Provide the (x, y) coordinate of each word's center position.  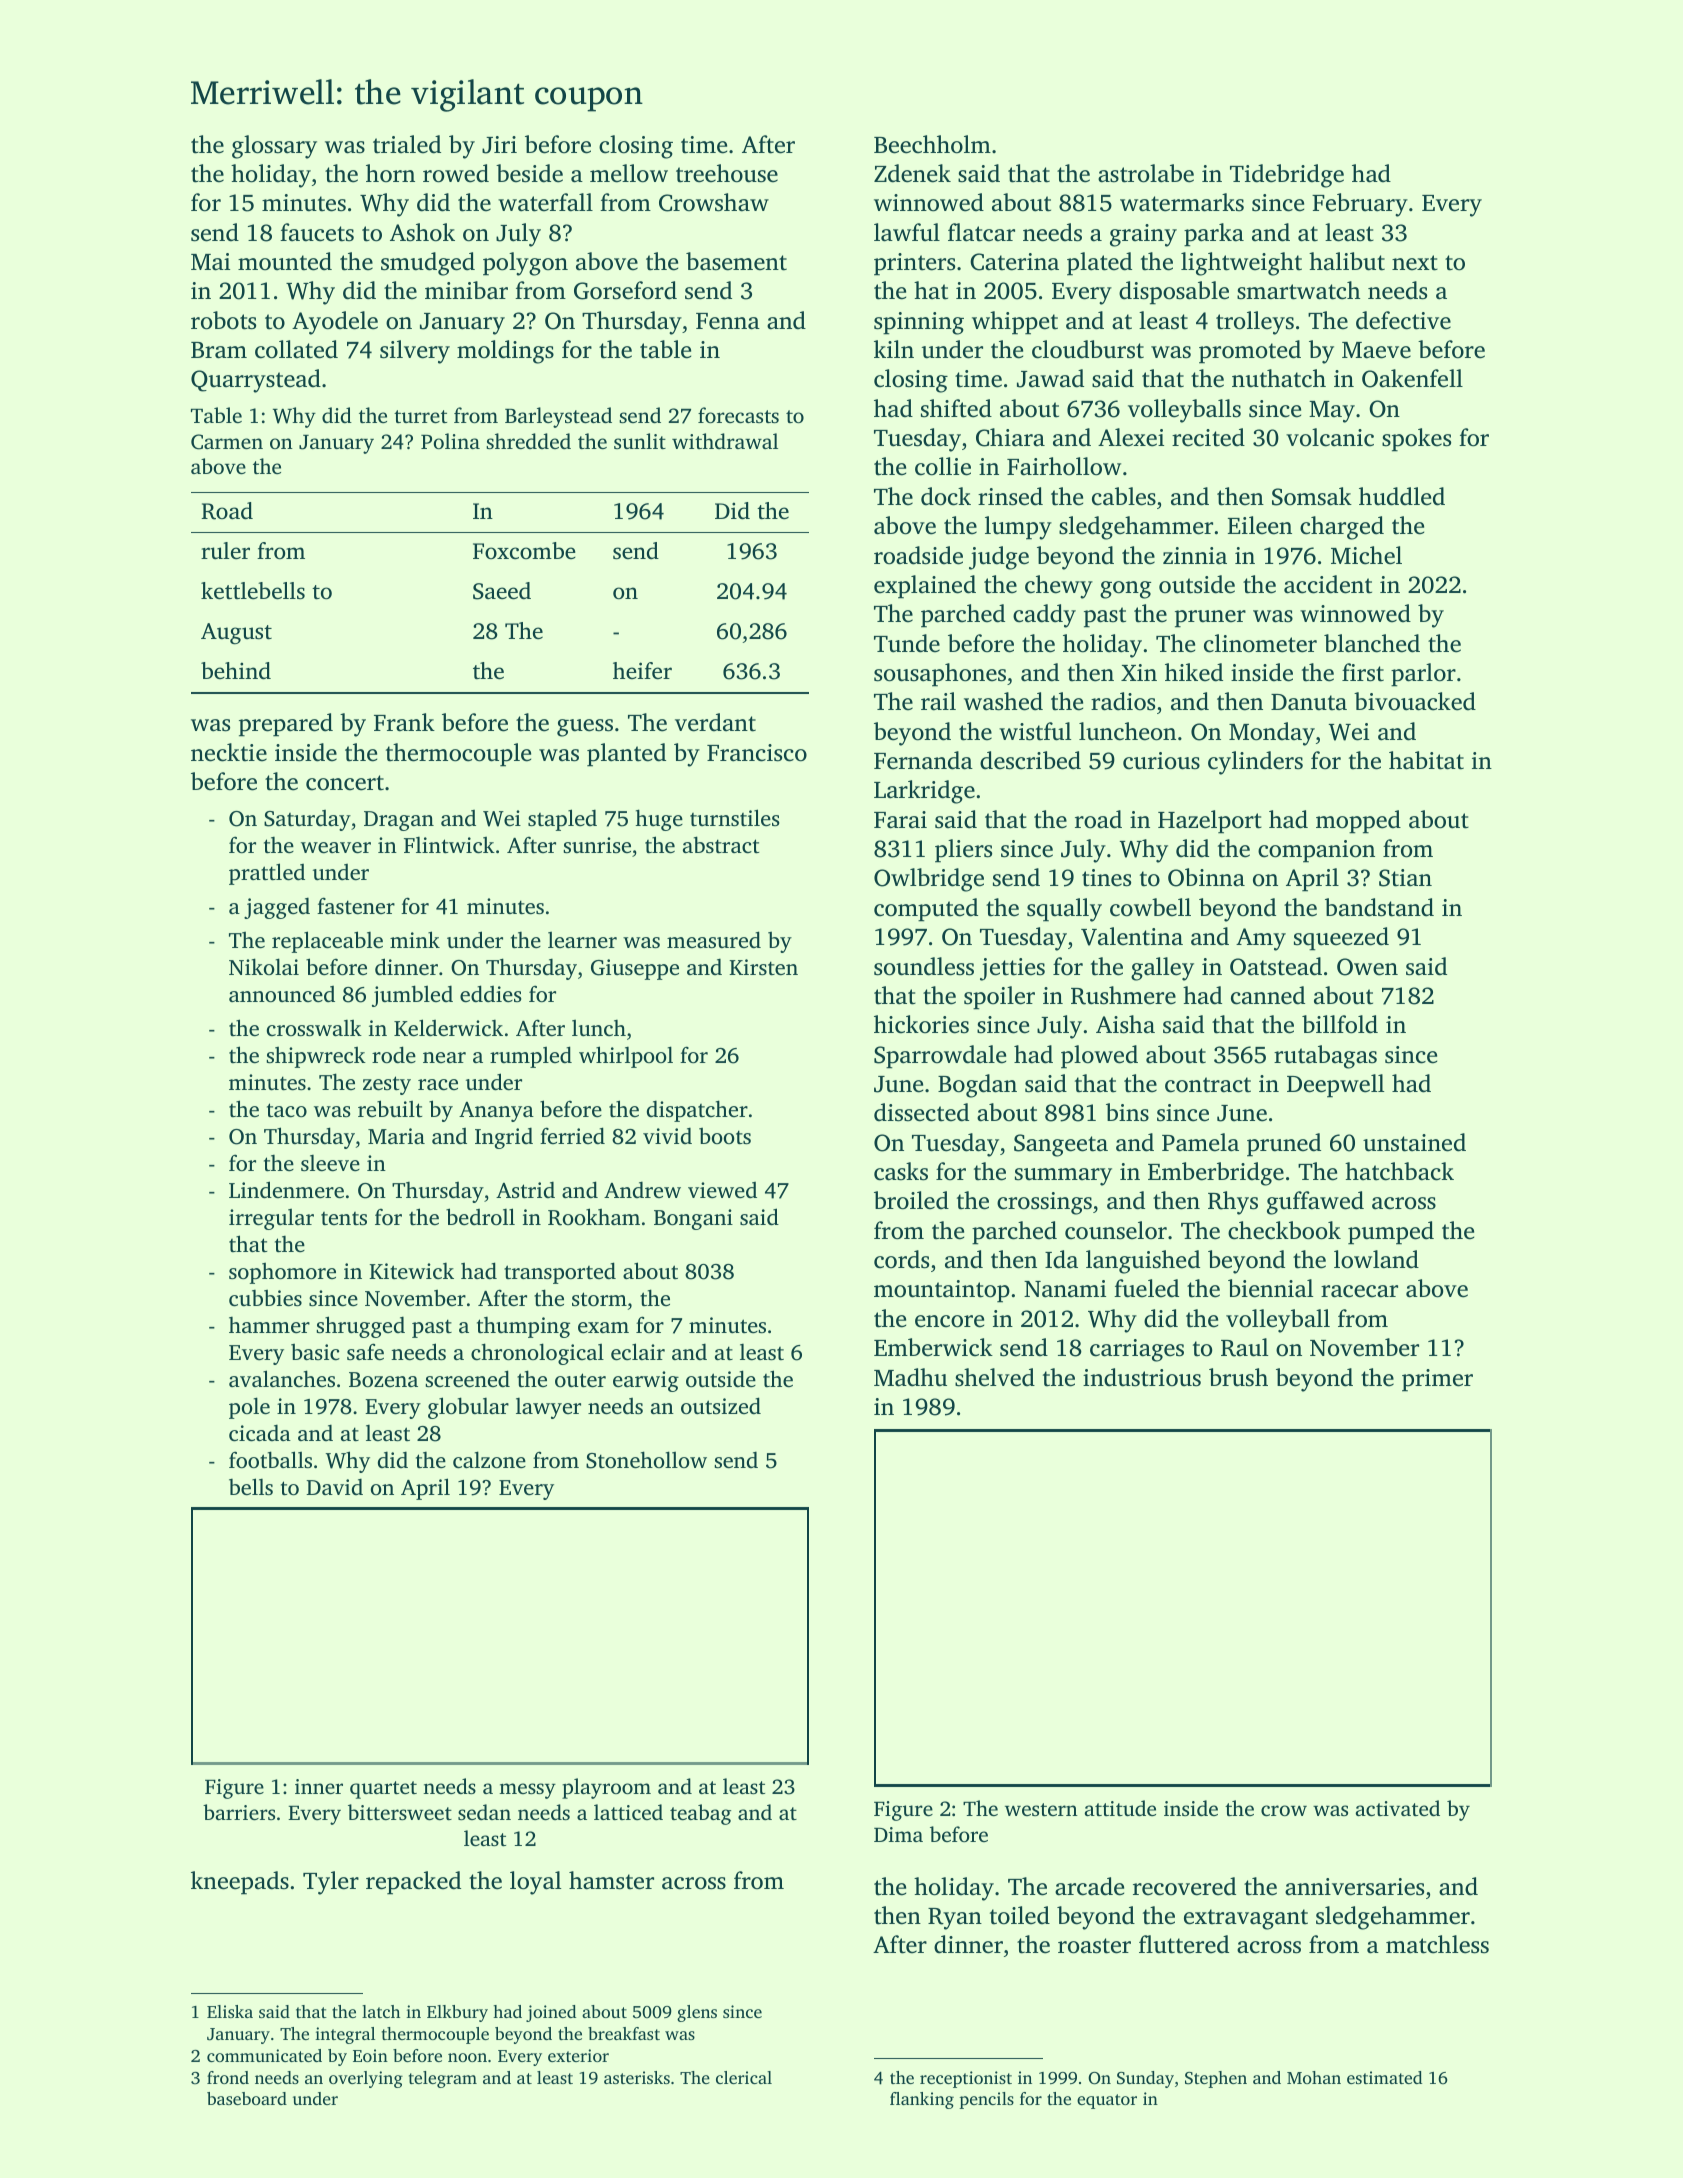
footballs (270, 1459)
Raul (1244, 1347)
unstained (1414, 1142)
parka (1214, 235)
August (236, 634)
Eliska (230, 2011)
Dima (898, 1834)
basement (736, 261)
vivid (667, 1136)
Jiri (499, 145)
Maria (396, 1136)
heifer (642, 671)
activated (1398, 1808)
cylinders (1255, 763)
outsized (721, 1405)
